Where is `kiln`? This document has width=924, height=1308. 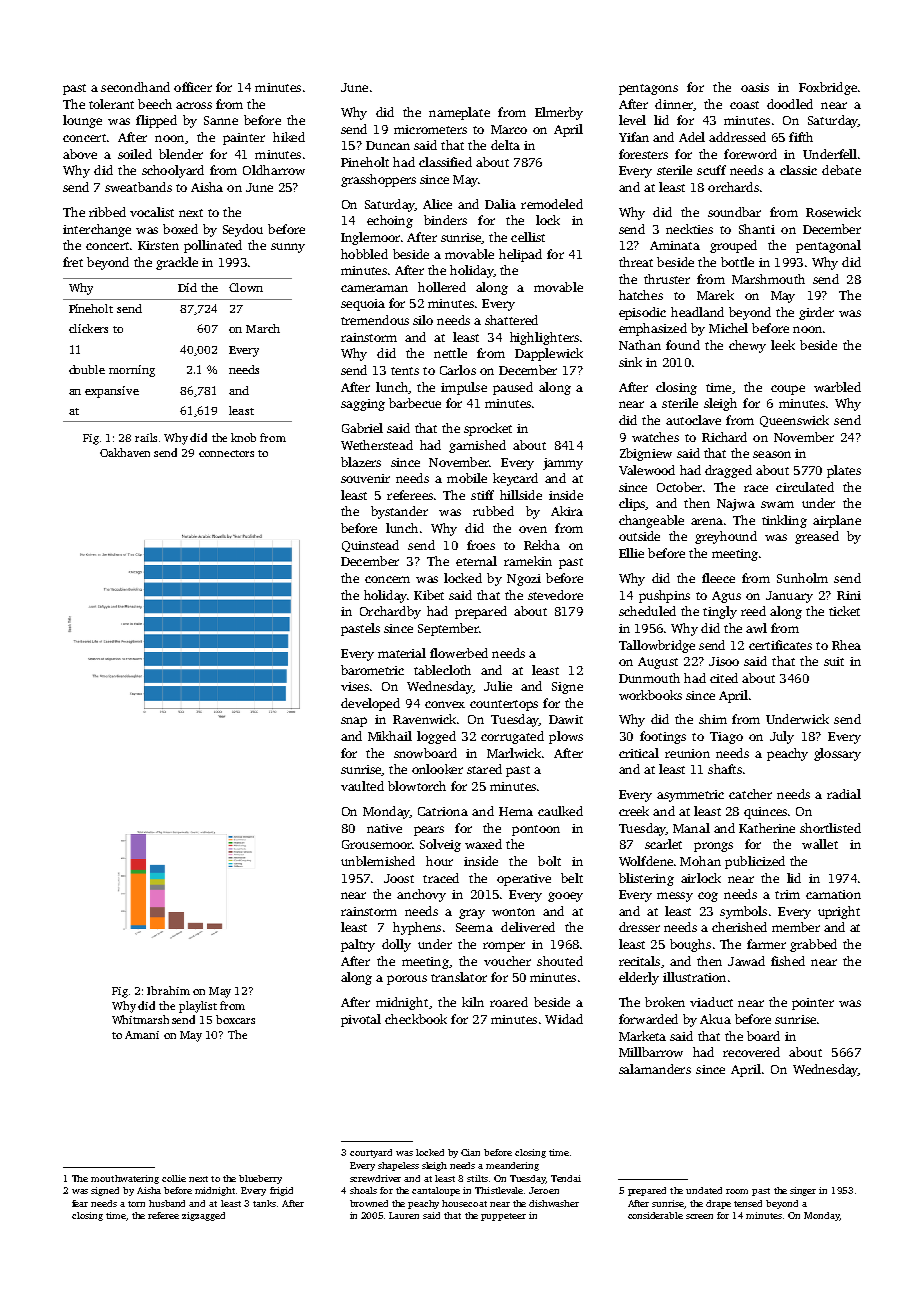 kiln is located at coordinates (473, 1002).
